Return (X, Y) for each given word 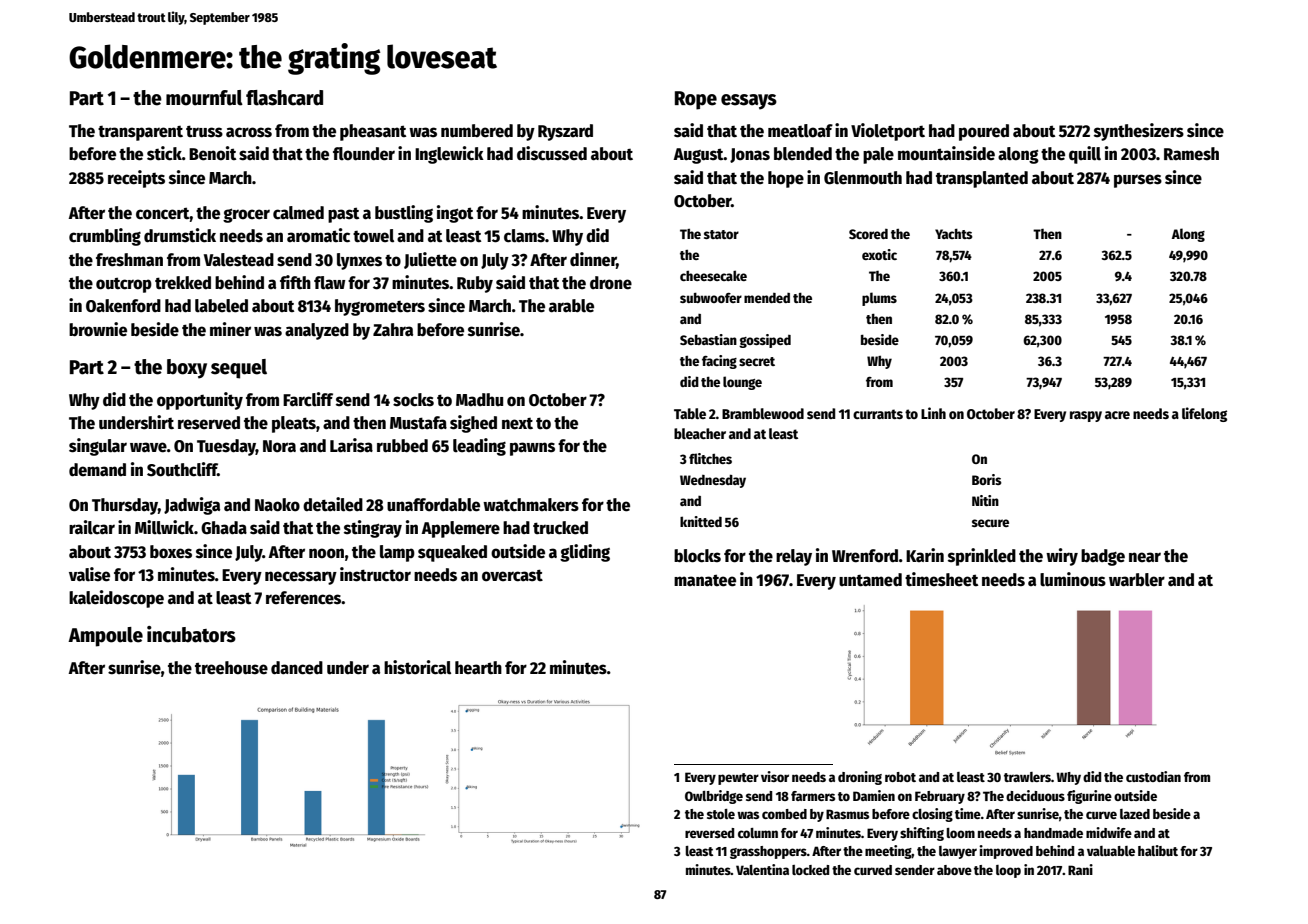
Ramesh (1191, 154)
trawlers (1027, 777)
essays (749, 102)
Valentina (762, 869)
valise (89, 574)
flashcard (284, 98)
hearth (478, 668)
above (954, 870)
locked (810, 870)
